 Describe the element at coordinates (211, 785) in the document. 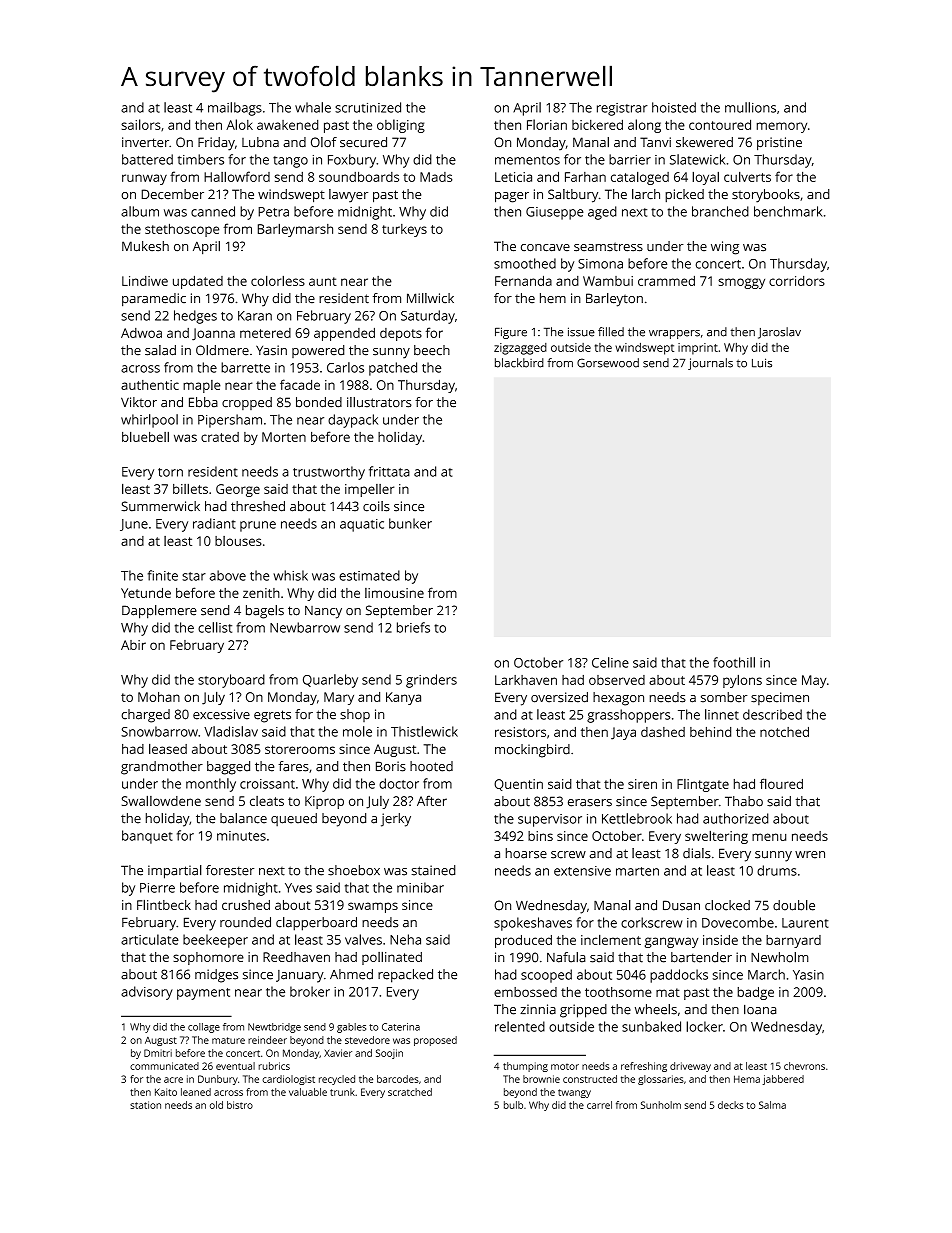

I see `monthly` at that location.
